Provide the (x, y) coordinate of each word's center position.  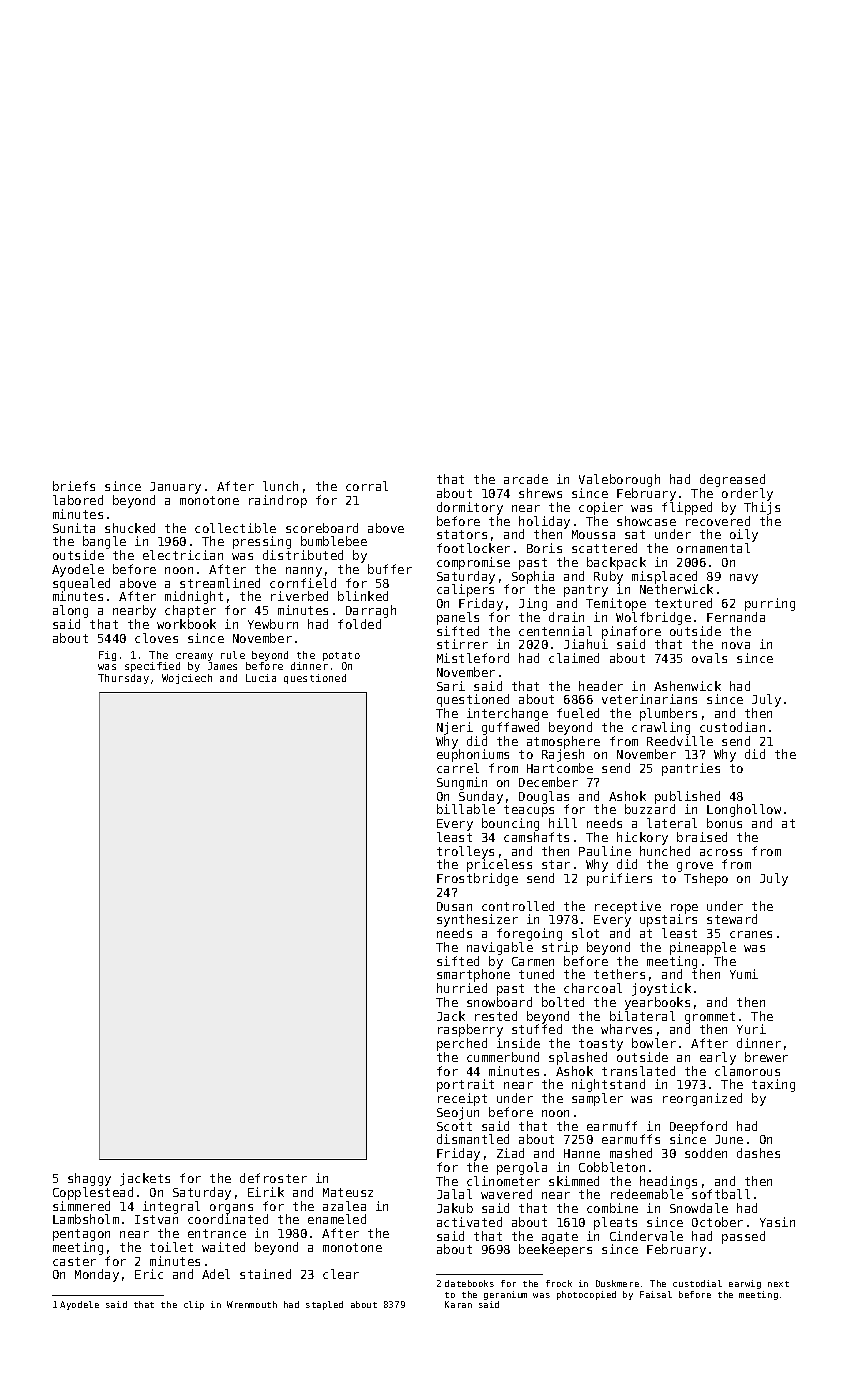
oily (744, 535)
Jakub (455, 1208)
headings (668, 1183)
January (175, 488)
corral (367, 486)
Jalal (454, 1194)
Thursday (123, 679)
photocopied (586, 1295)
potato (341, 656)
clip (194, 1305)
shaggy (89, 1179)
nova (736, 645)
